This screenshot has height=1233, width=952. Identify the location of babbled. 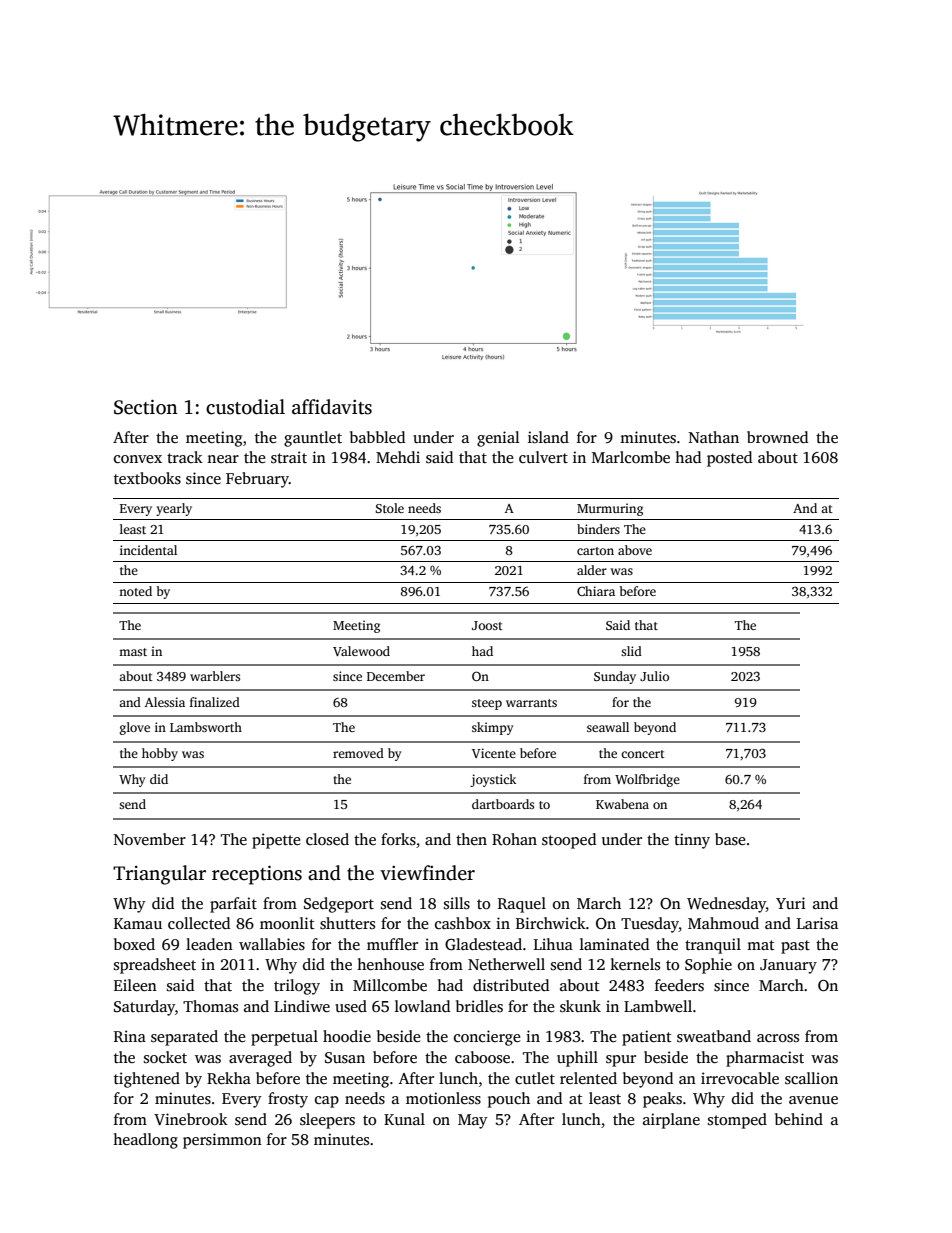
(377, 437).
